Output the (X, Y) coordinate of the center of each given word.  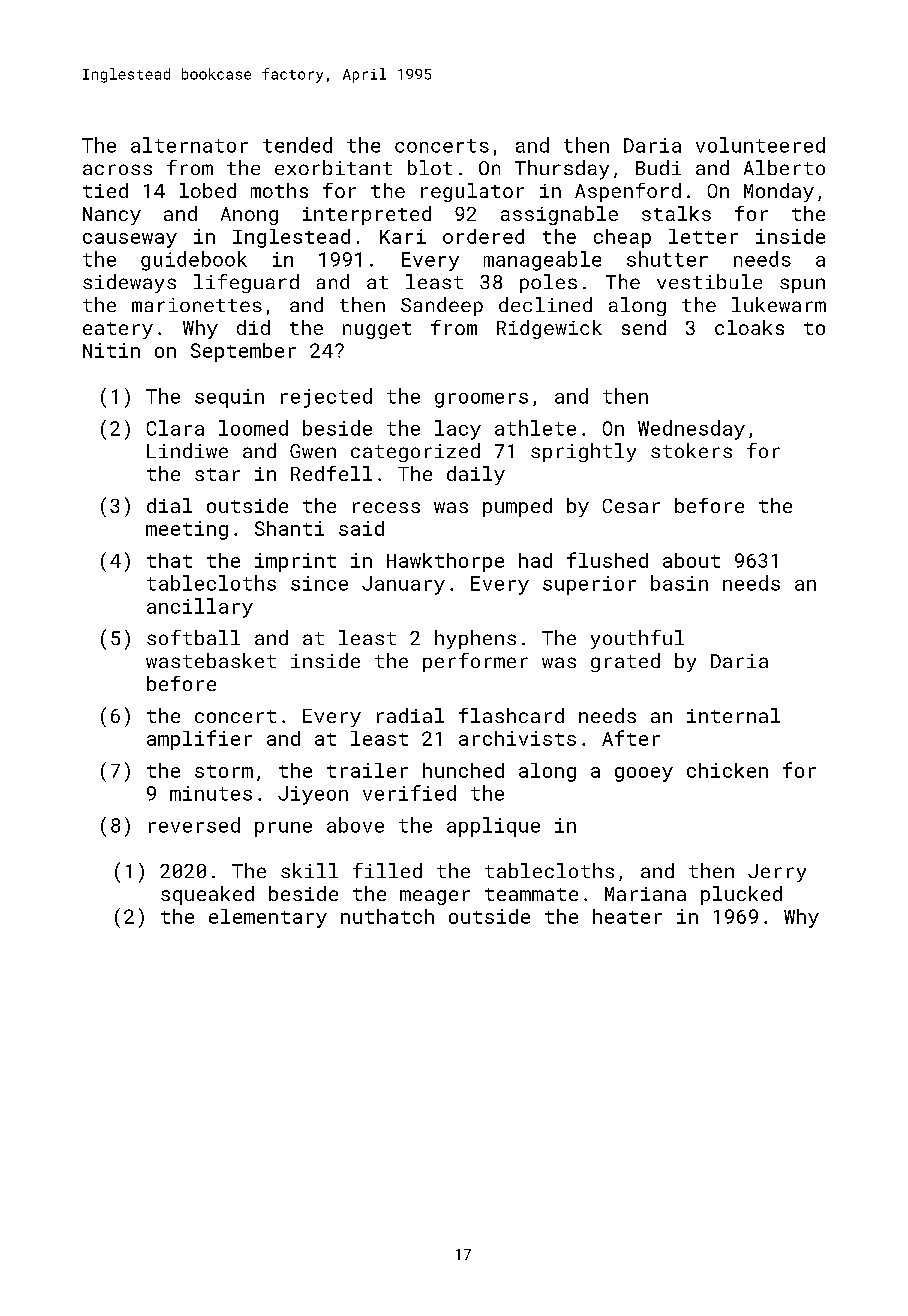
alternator (189, 145)
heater (627, 916)
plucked (741, 895)
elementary (268, 918)
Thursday (562, 170)
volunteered (760, 145)
